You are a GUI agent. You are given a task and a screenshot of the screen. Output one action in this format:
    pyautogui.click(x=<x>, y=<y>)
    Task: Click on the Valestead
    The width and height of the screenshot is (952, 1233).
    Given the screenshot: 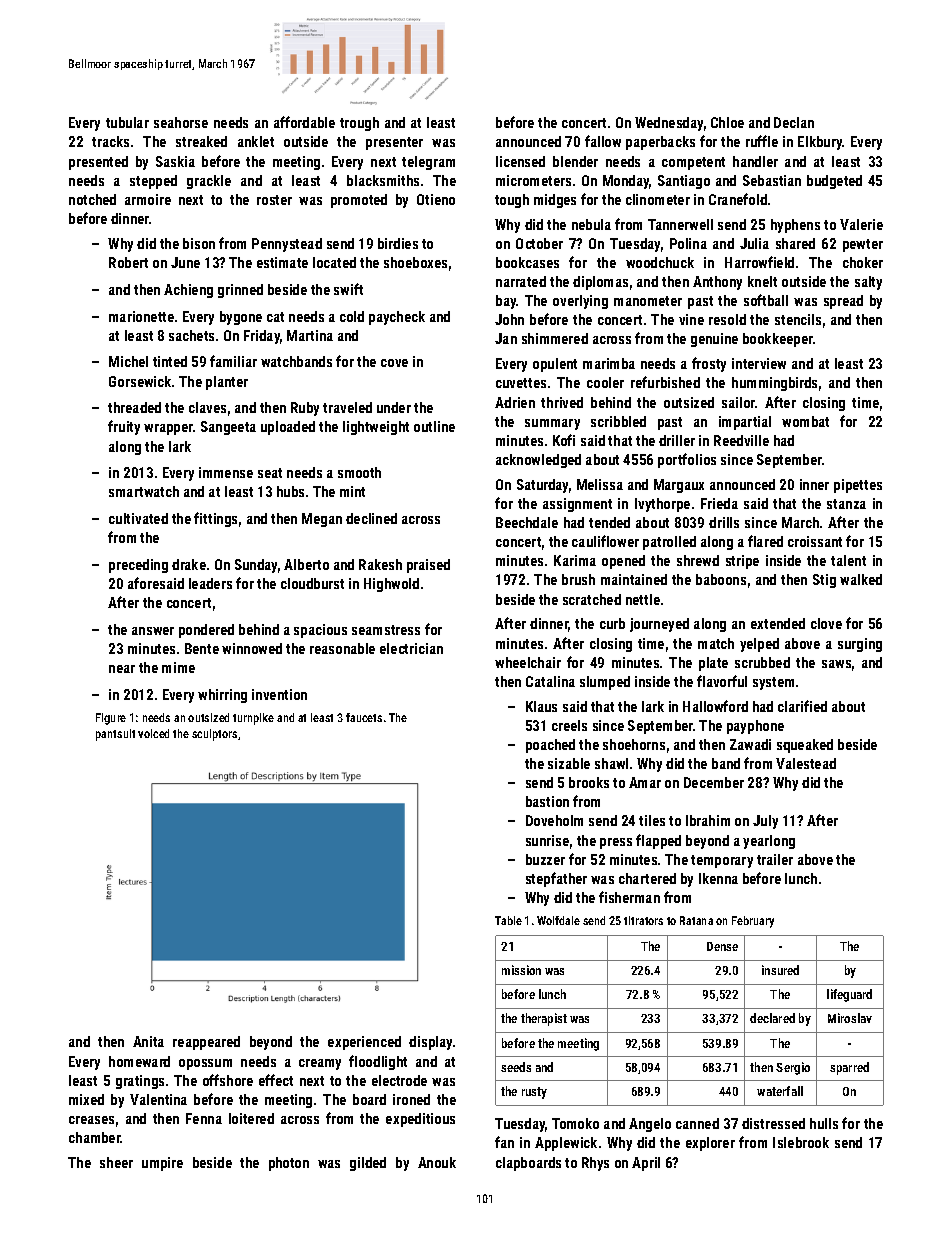 What is the action you would take?
    pyautogui.click(x=806, y=763)
